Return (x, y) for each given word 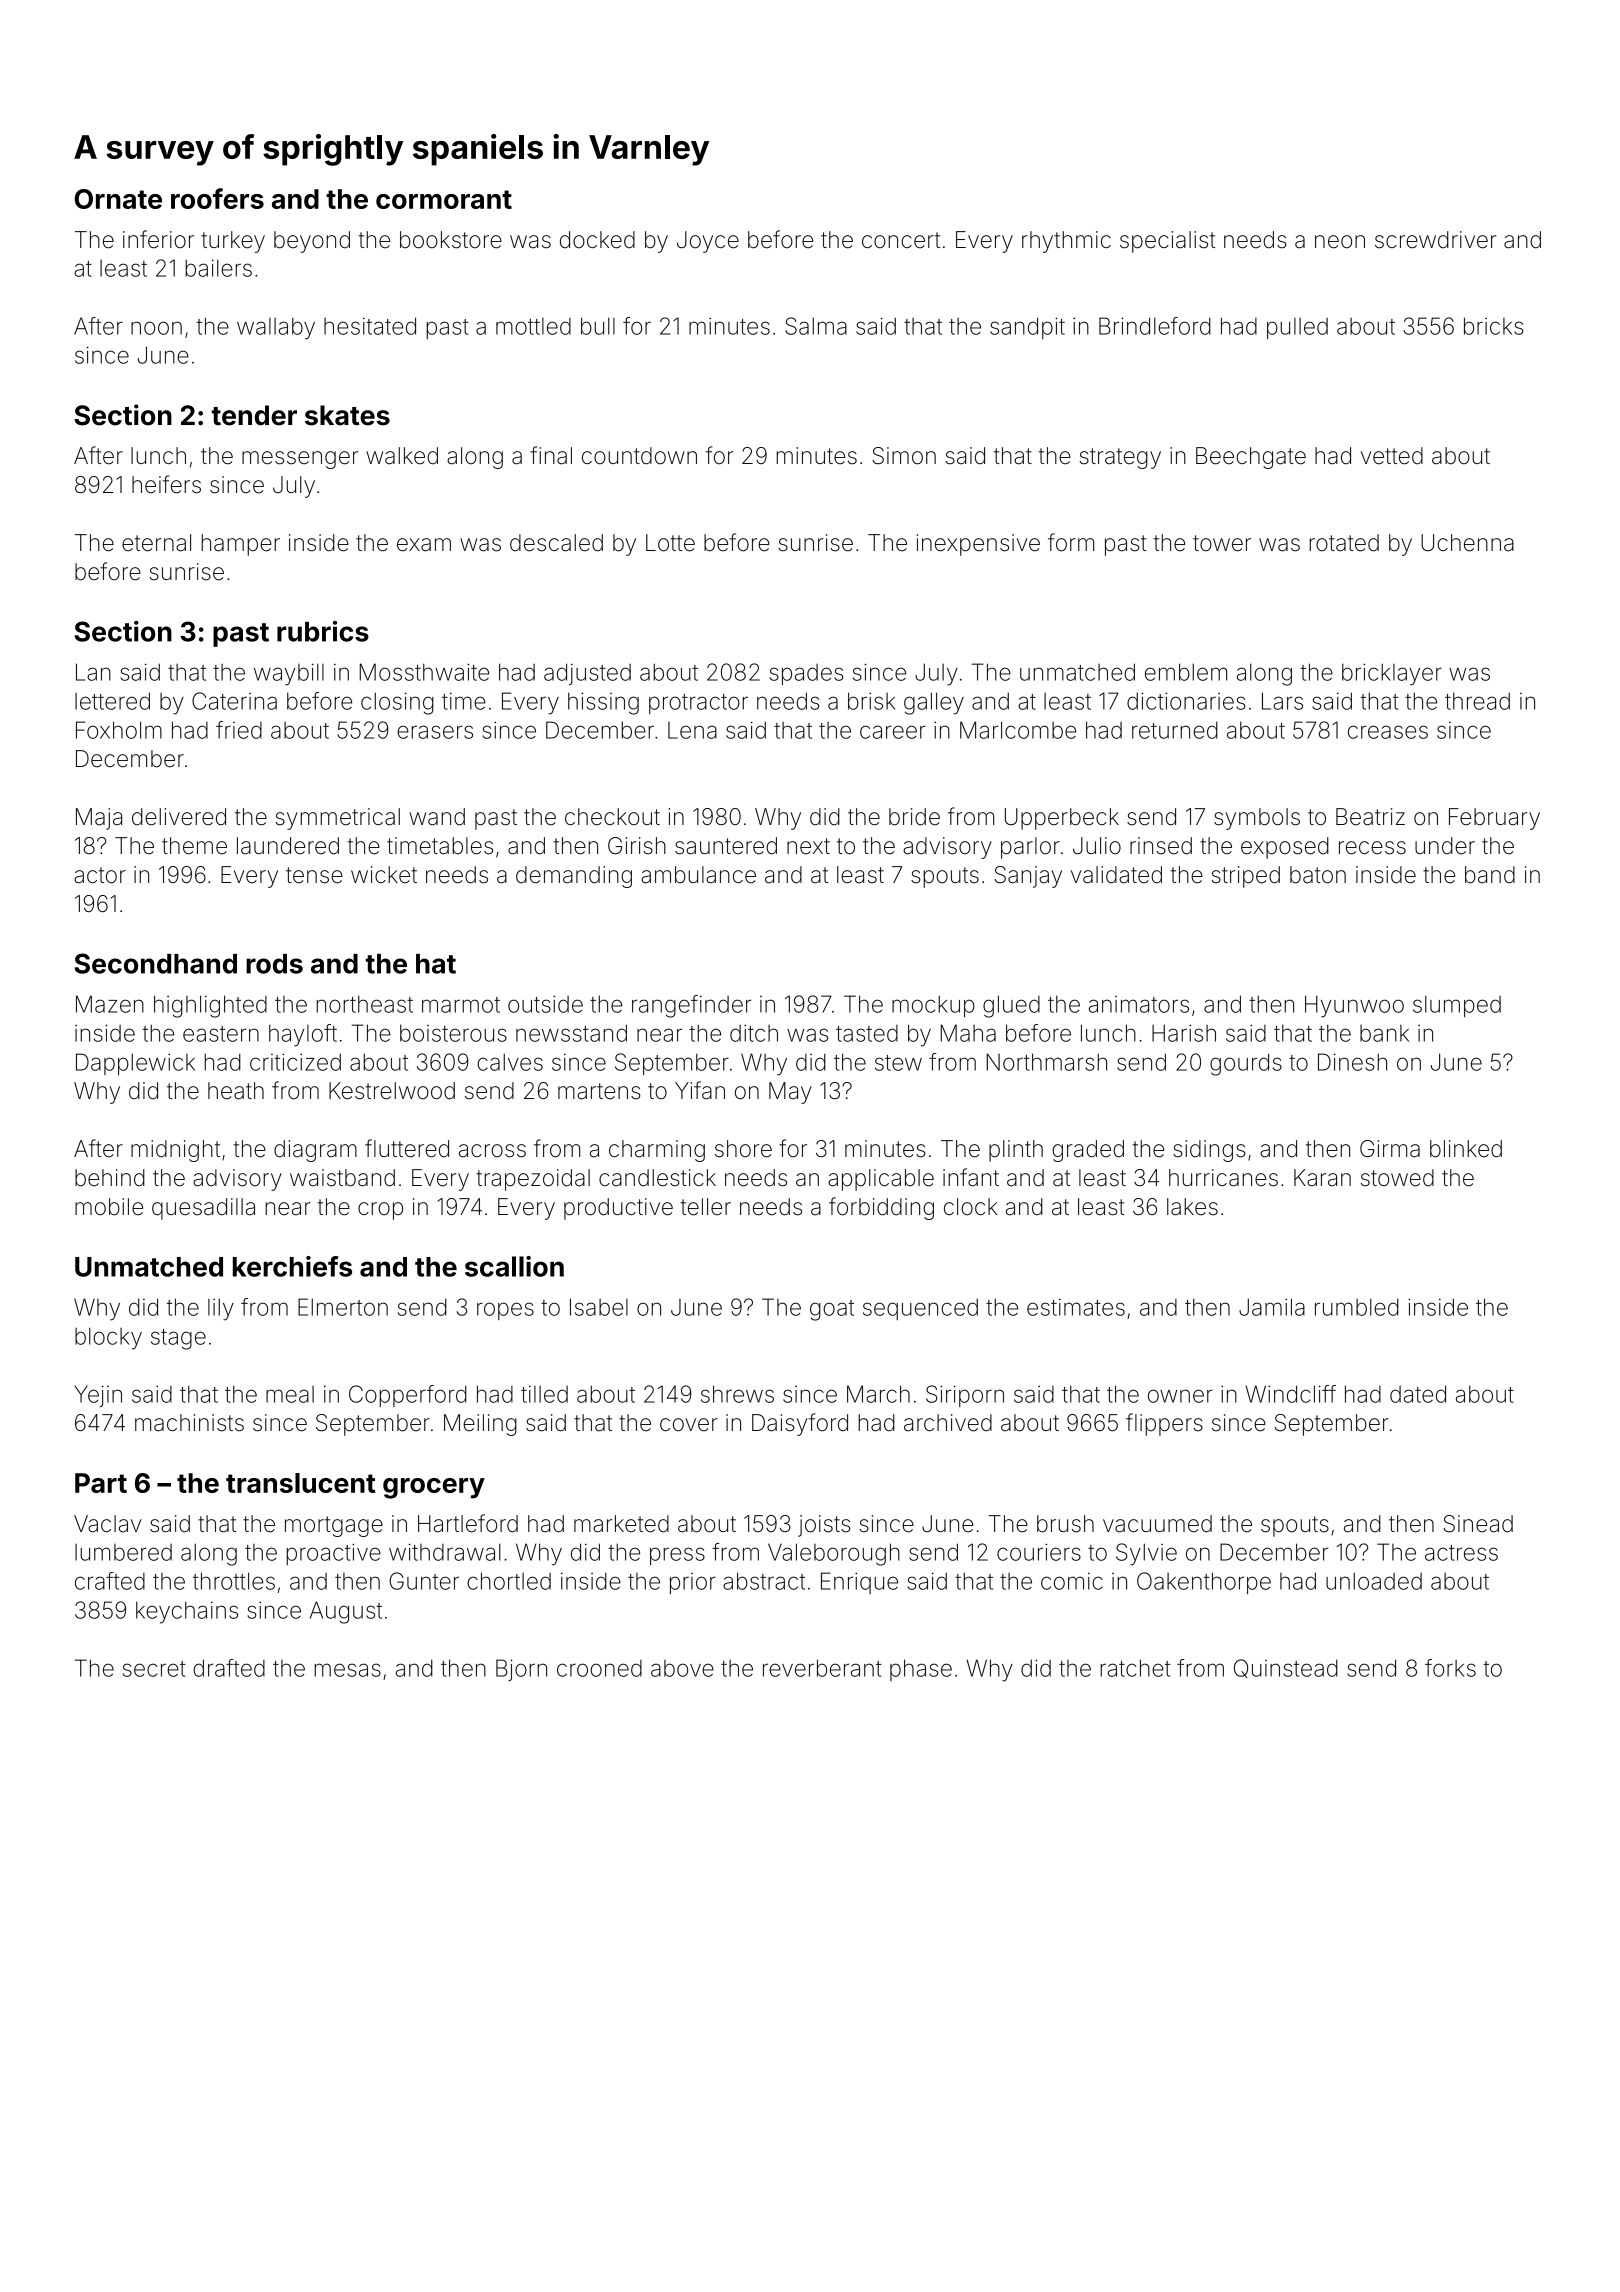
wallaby (276, 328)
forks (1450, 1668)
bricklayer (1392, 674)
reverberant (822, 1668)
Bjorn (521, 1670)
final (551, 455)
